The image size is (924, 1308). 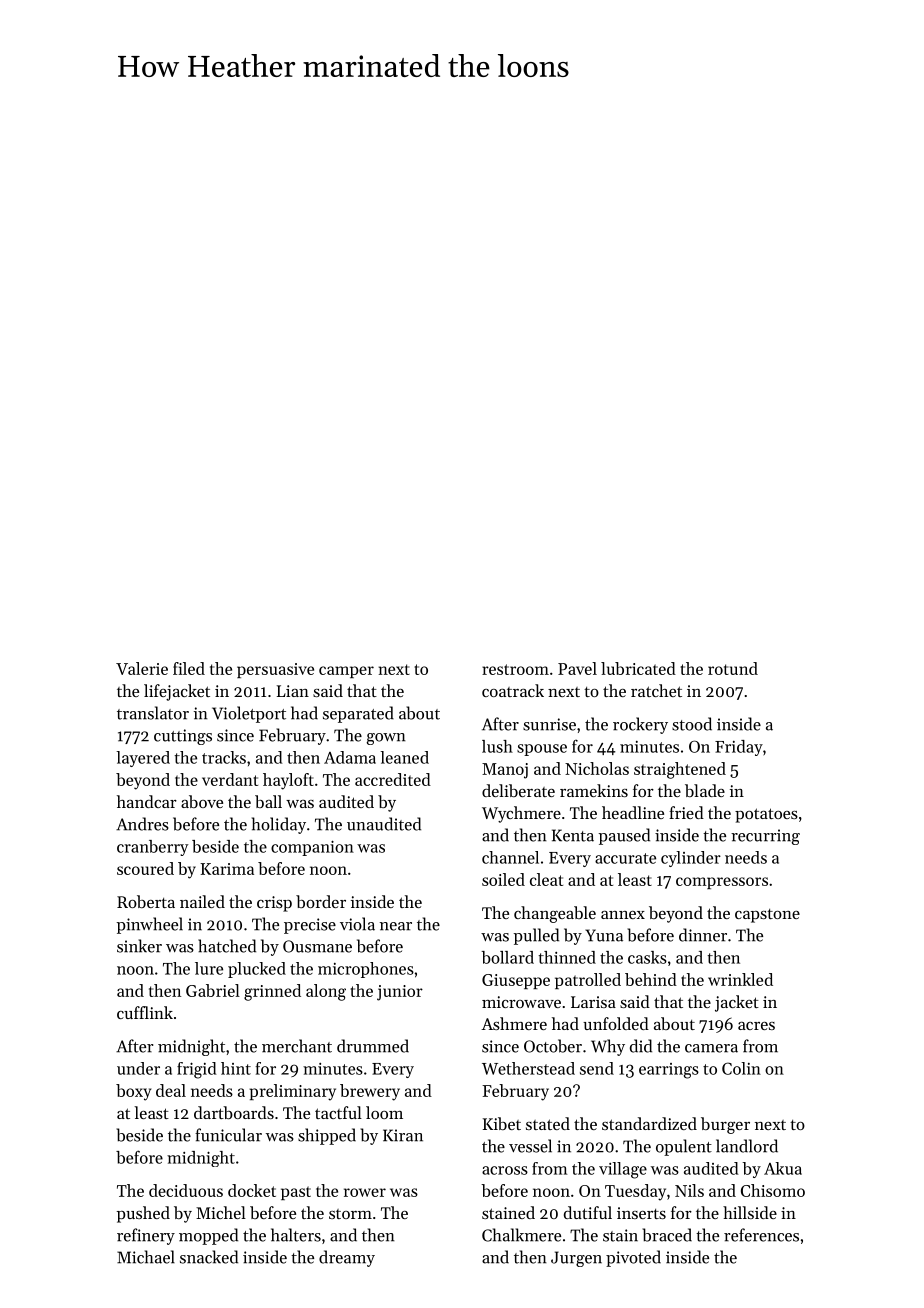 What do you see at coordinates (347, 1258) in the screenshot?
I see `dreamy` at bounding box center [347, 1258].
